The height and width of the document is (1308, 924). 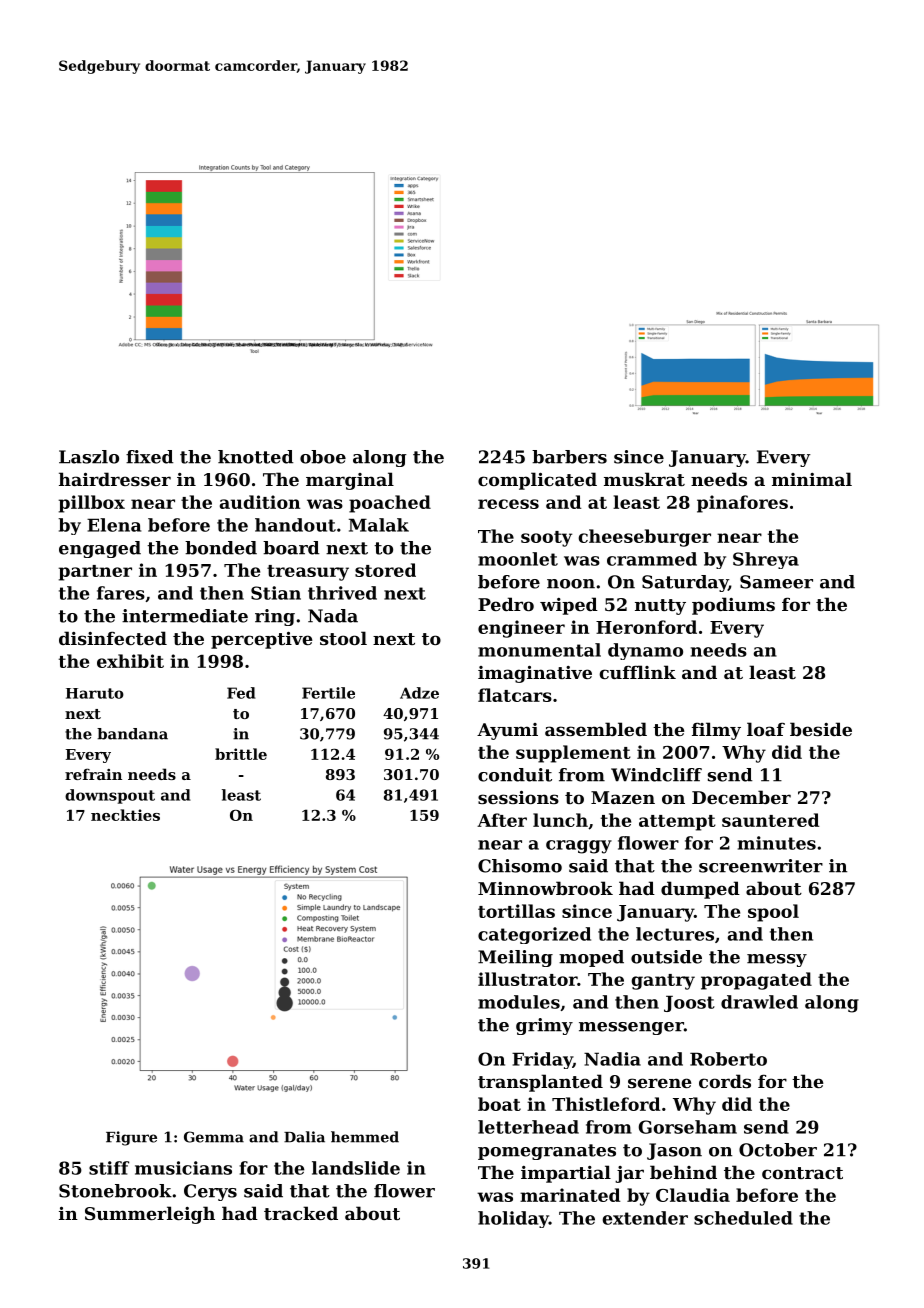 I want to click on podiums, so click(x=733, y=606).
